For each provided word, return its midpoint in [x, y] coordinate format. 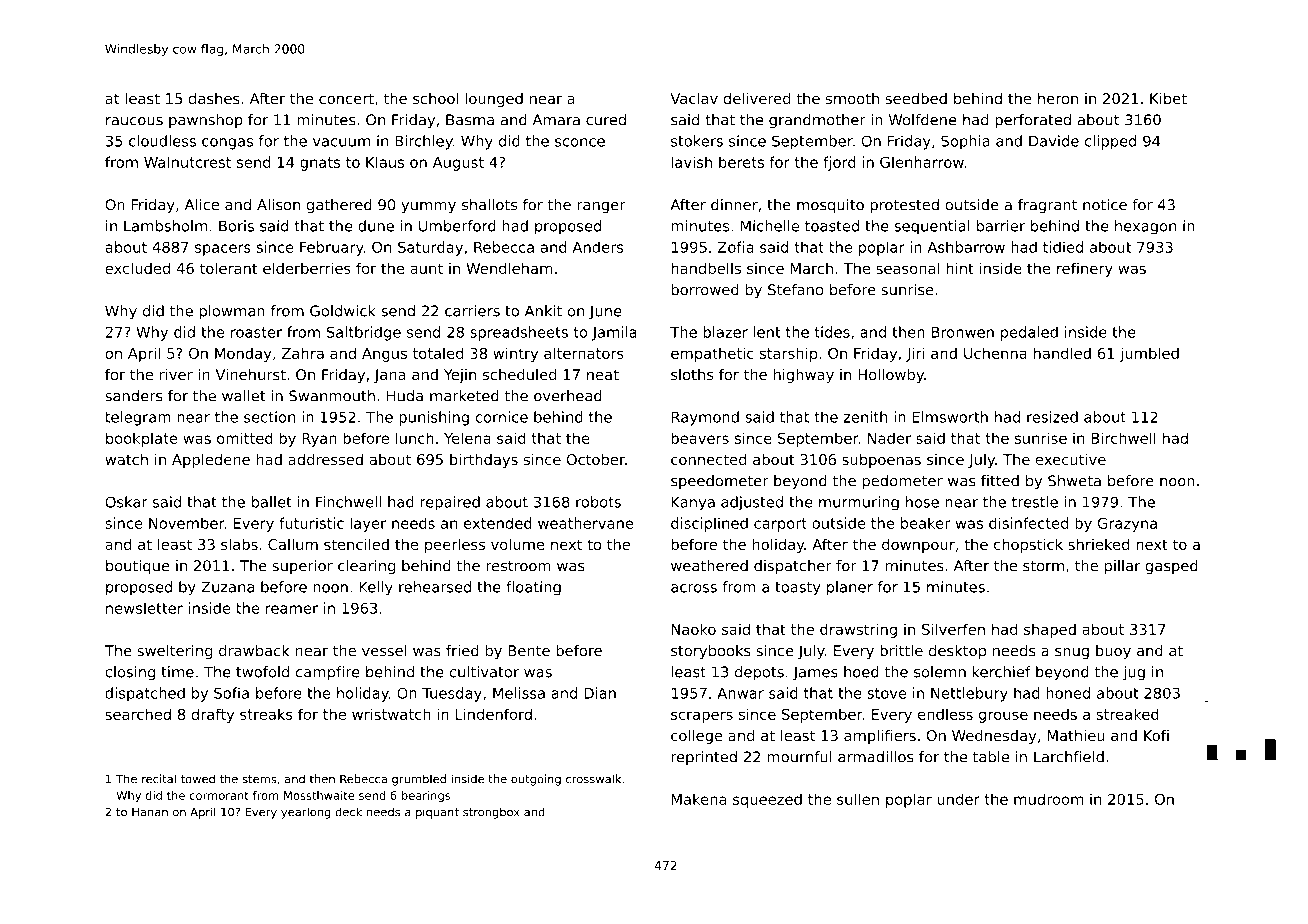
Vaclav [694, 98]
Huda [405, 396]
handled [1062, 353]
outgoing [536, 780]
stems [259, 779]
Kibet [1168, 98]
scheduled [519, 374]
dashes [214, 98]
